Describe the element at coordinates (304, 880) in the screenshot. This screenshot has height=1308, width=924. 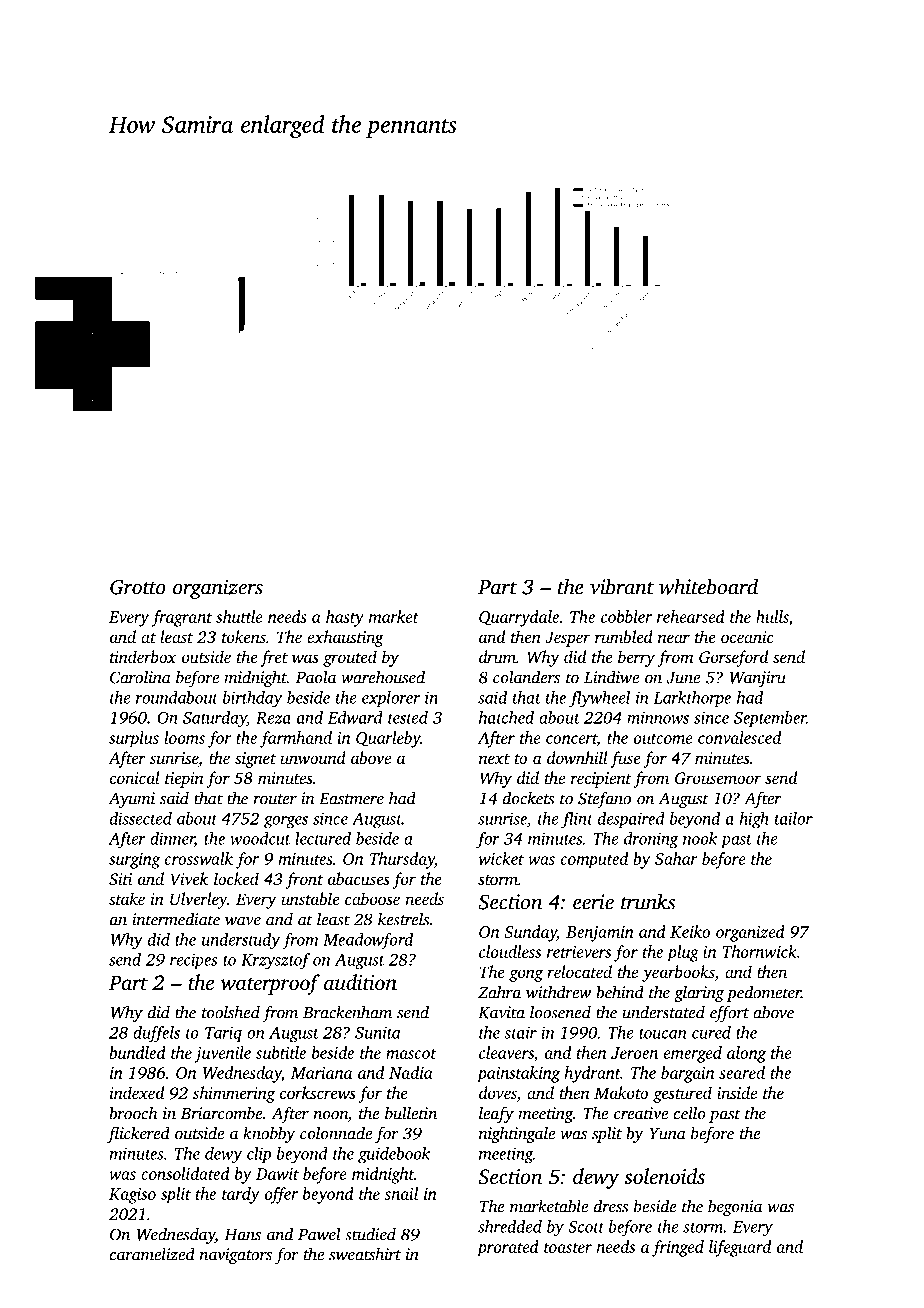
I see `front` at that location.
